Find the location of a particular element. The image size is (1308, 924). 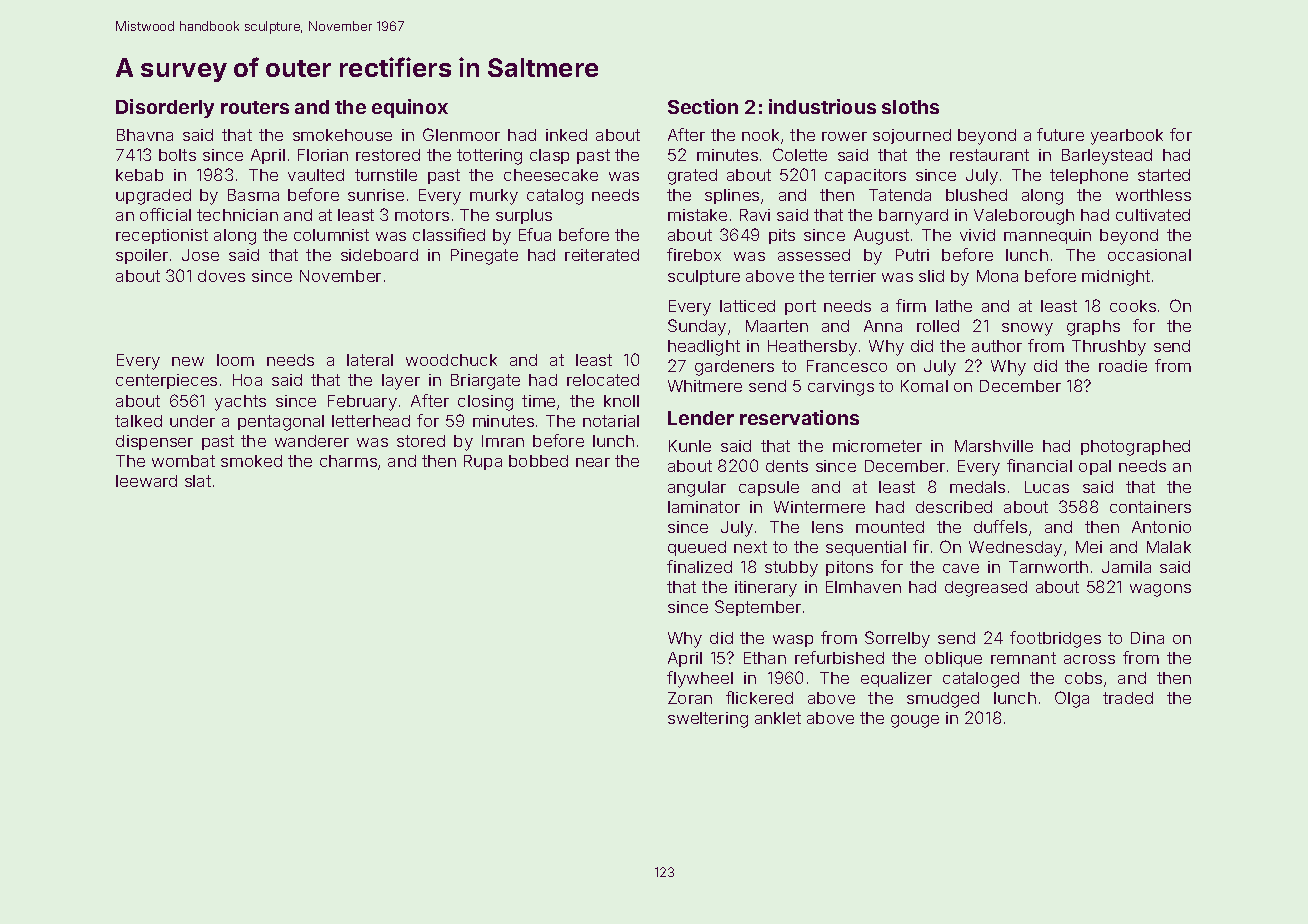

started is located at coordinates (1164, 175).
